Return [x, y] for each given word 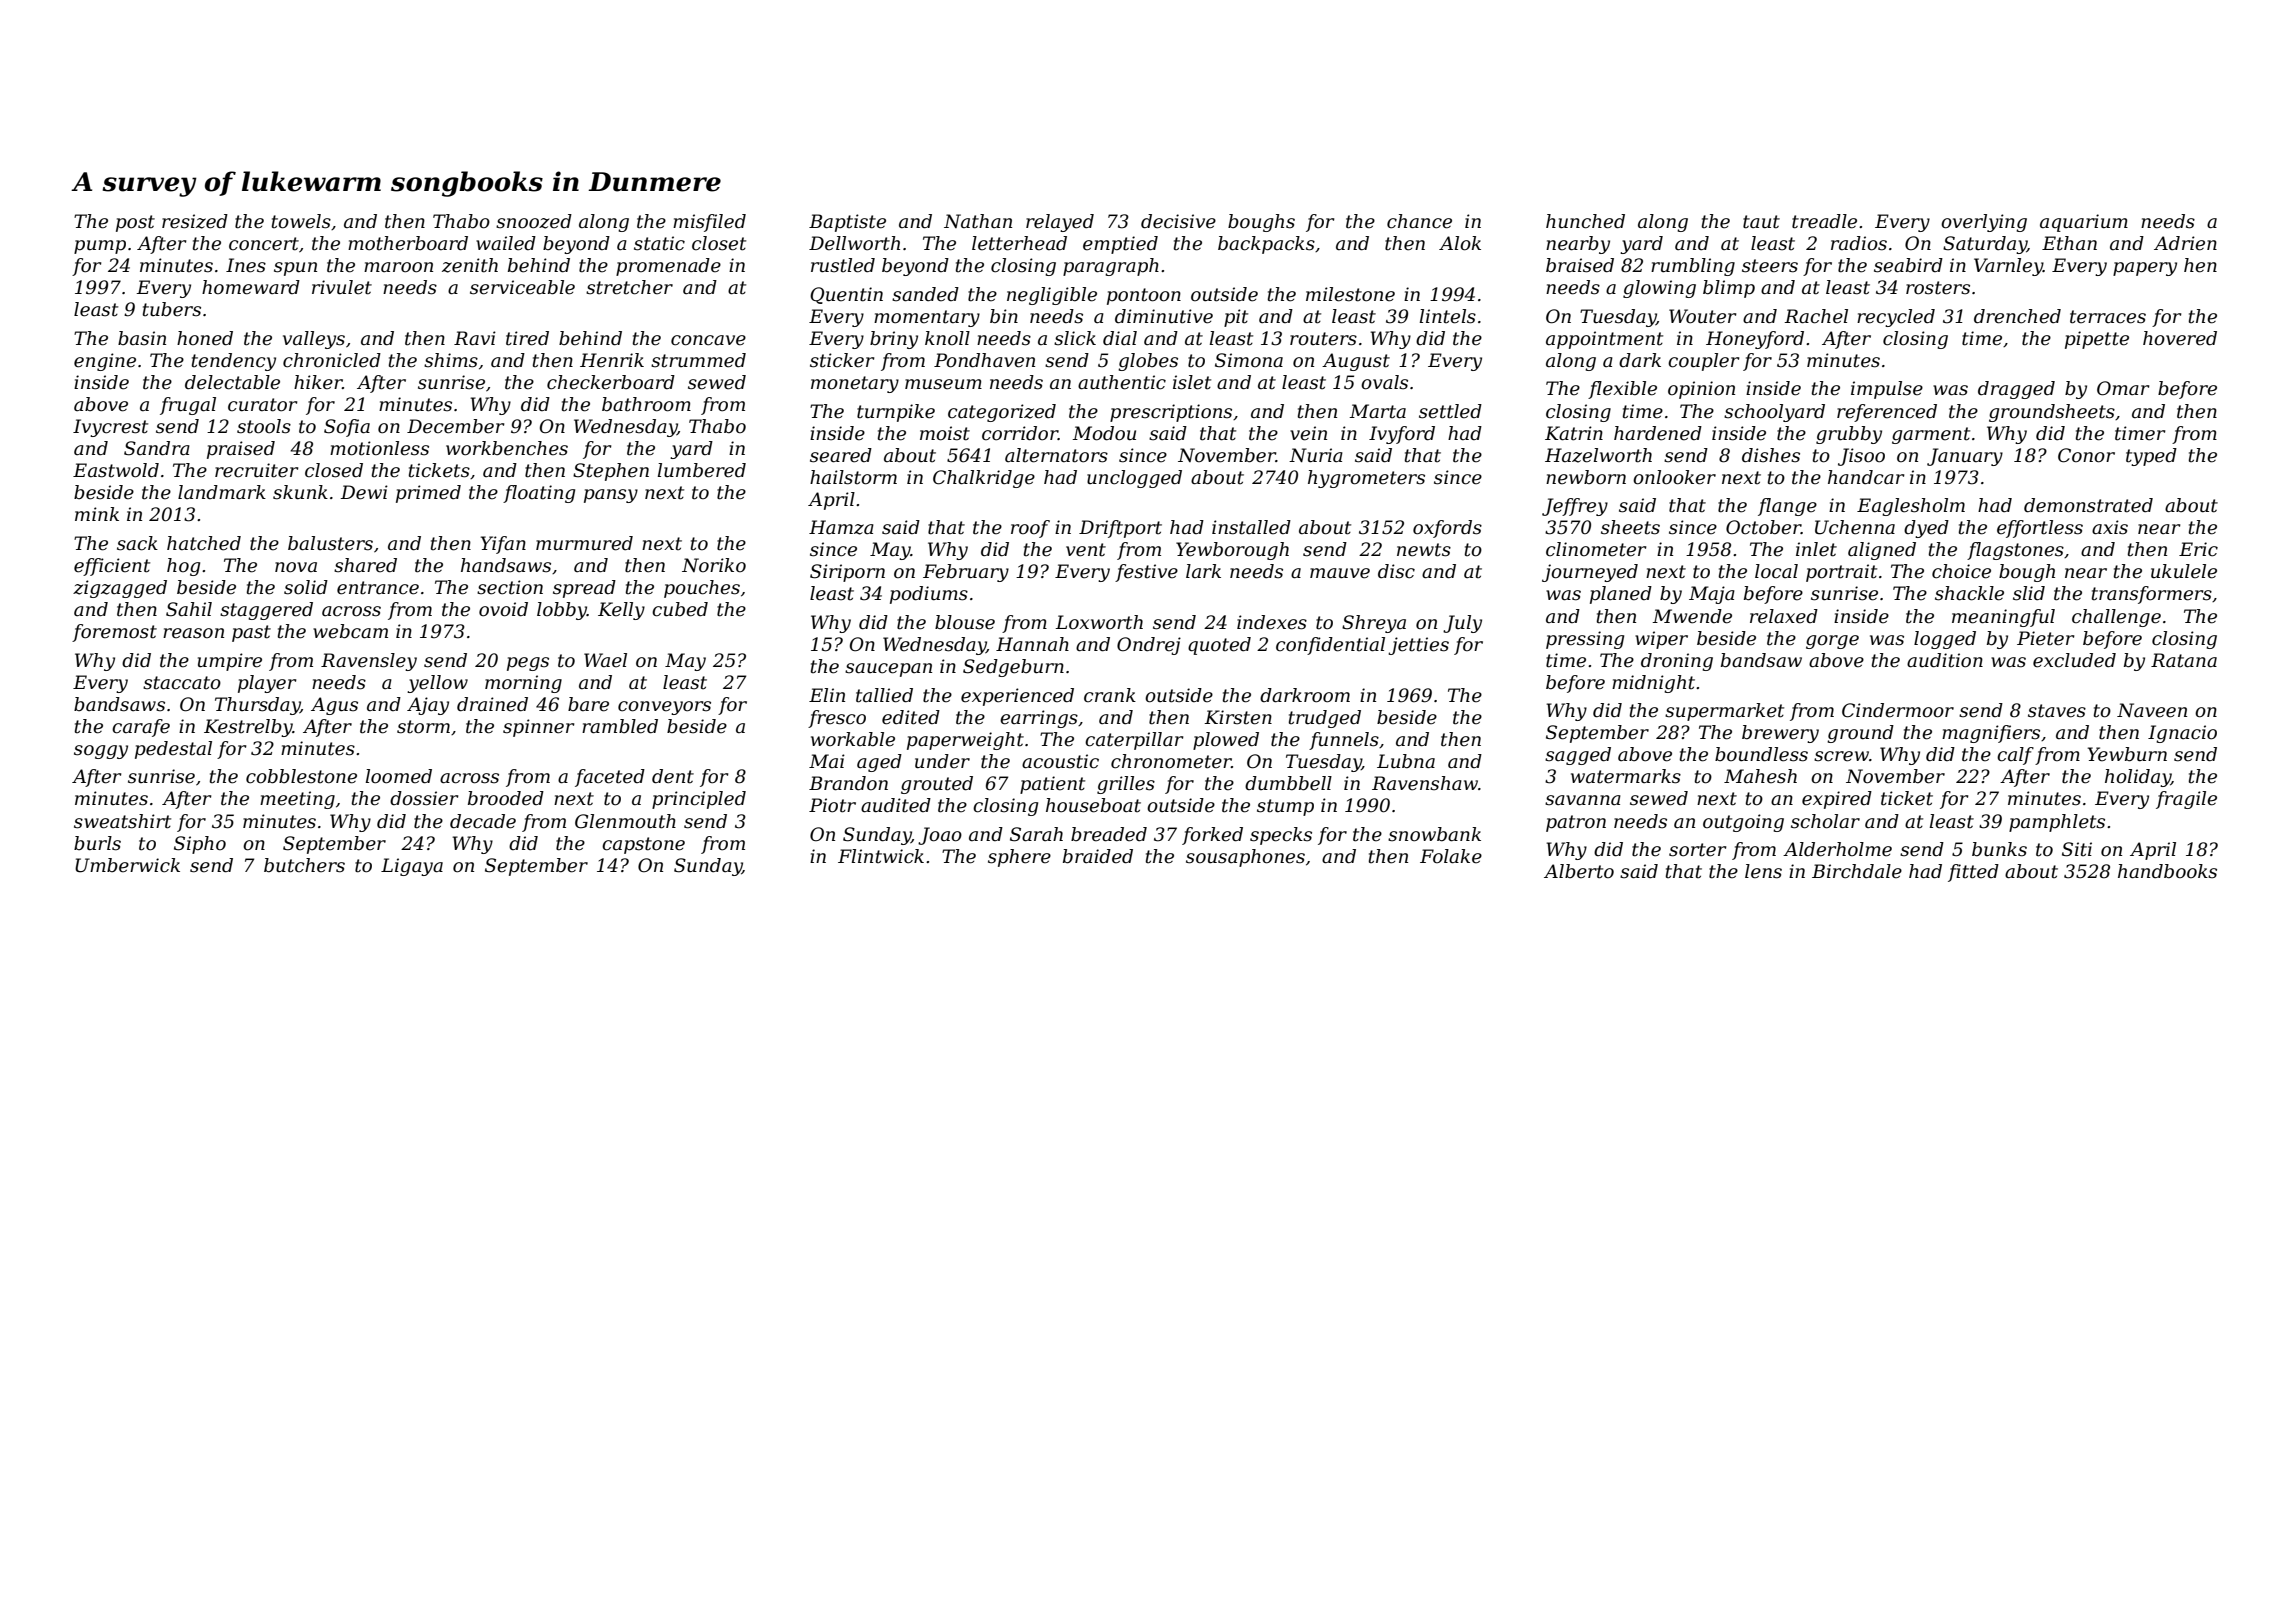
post [135, 223]
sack [137, 543]
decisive [1178, 221]
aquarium [2084, 223]
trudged [1325, 719]
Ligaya [412, 867]
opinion [1701, 390]
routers [1323, 339]
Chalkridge [984, 479]
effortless [2040, 529]
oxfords [1447, 529]
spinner [538, 728]
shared [365, 565]
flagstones [2015, 551]
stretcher [629, 287]
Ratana [2184, 660]
